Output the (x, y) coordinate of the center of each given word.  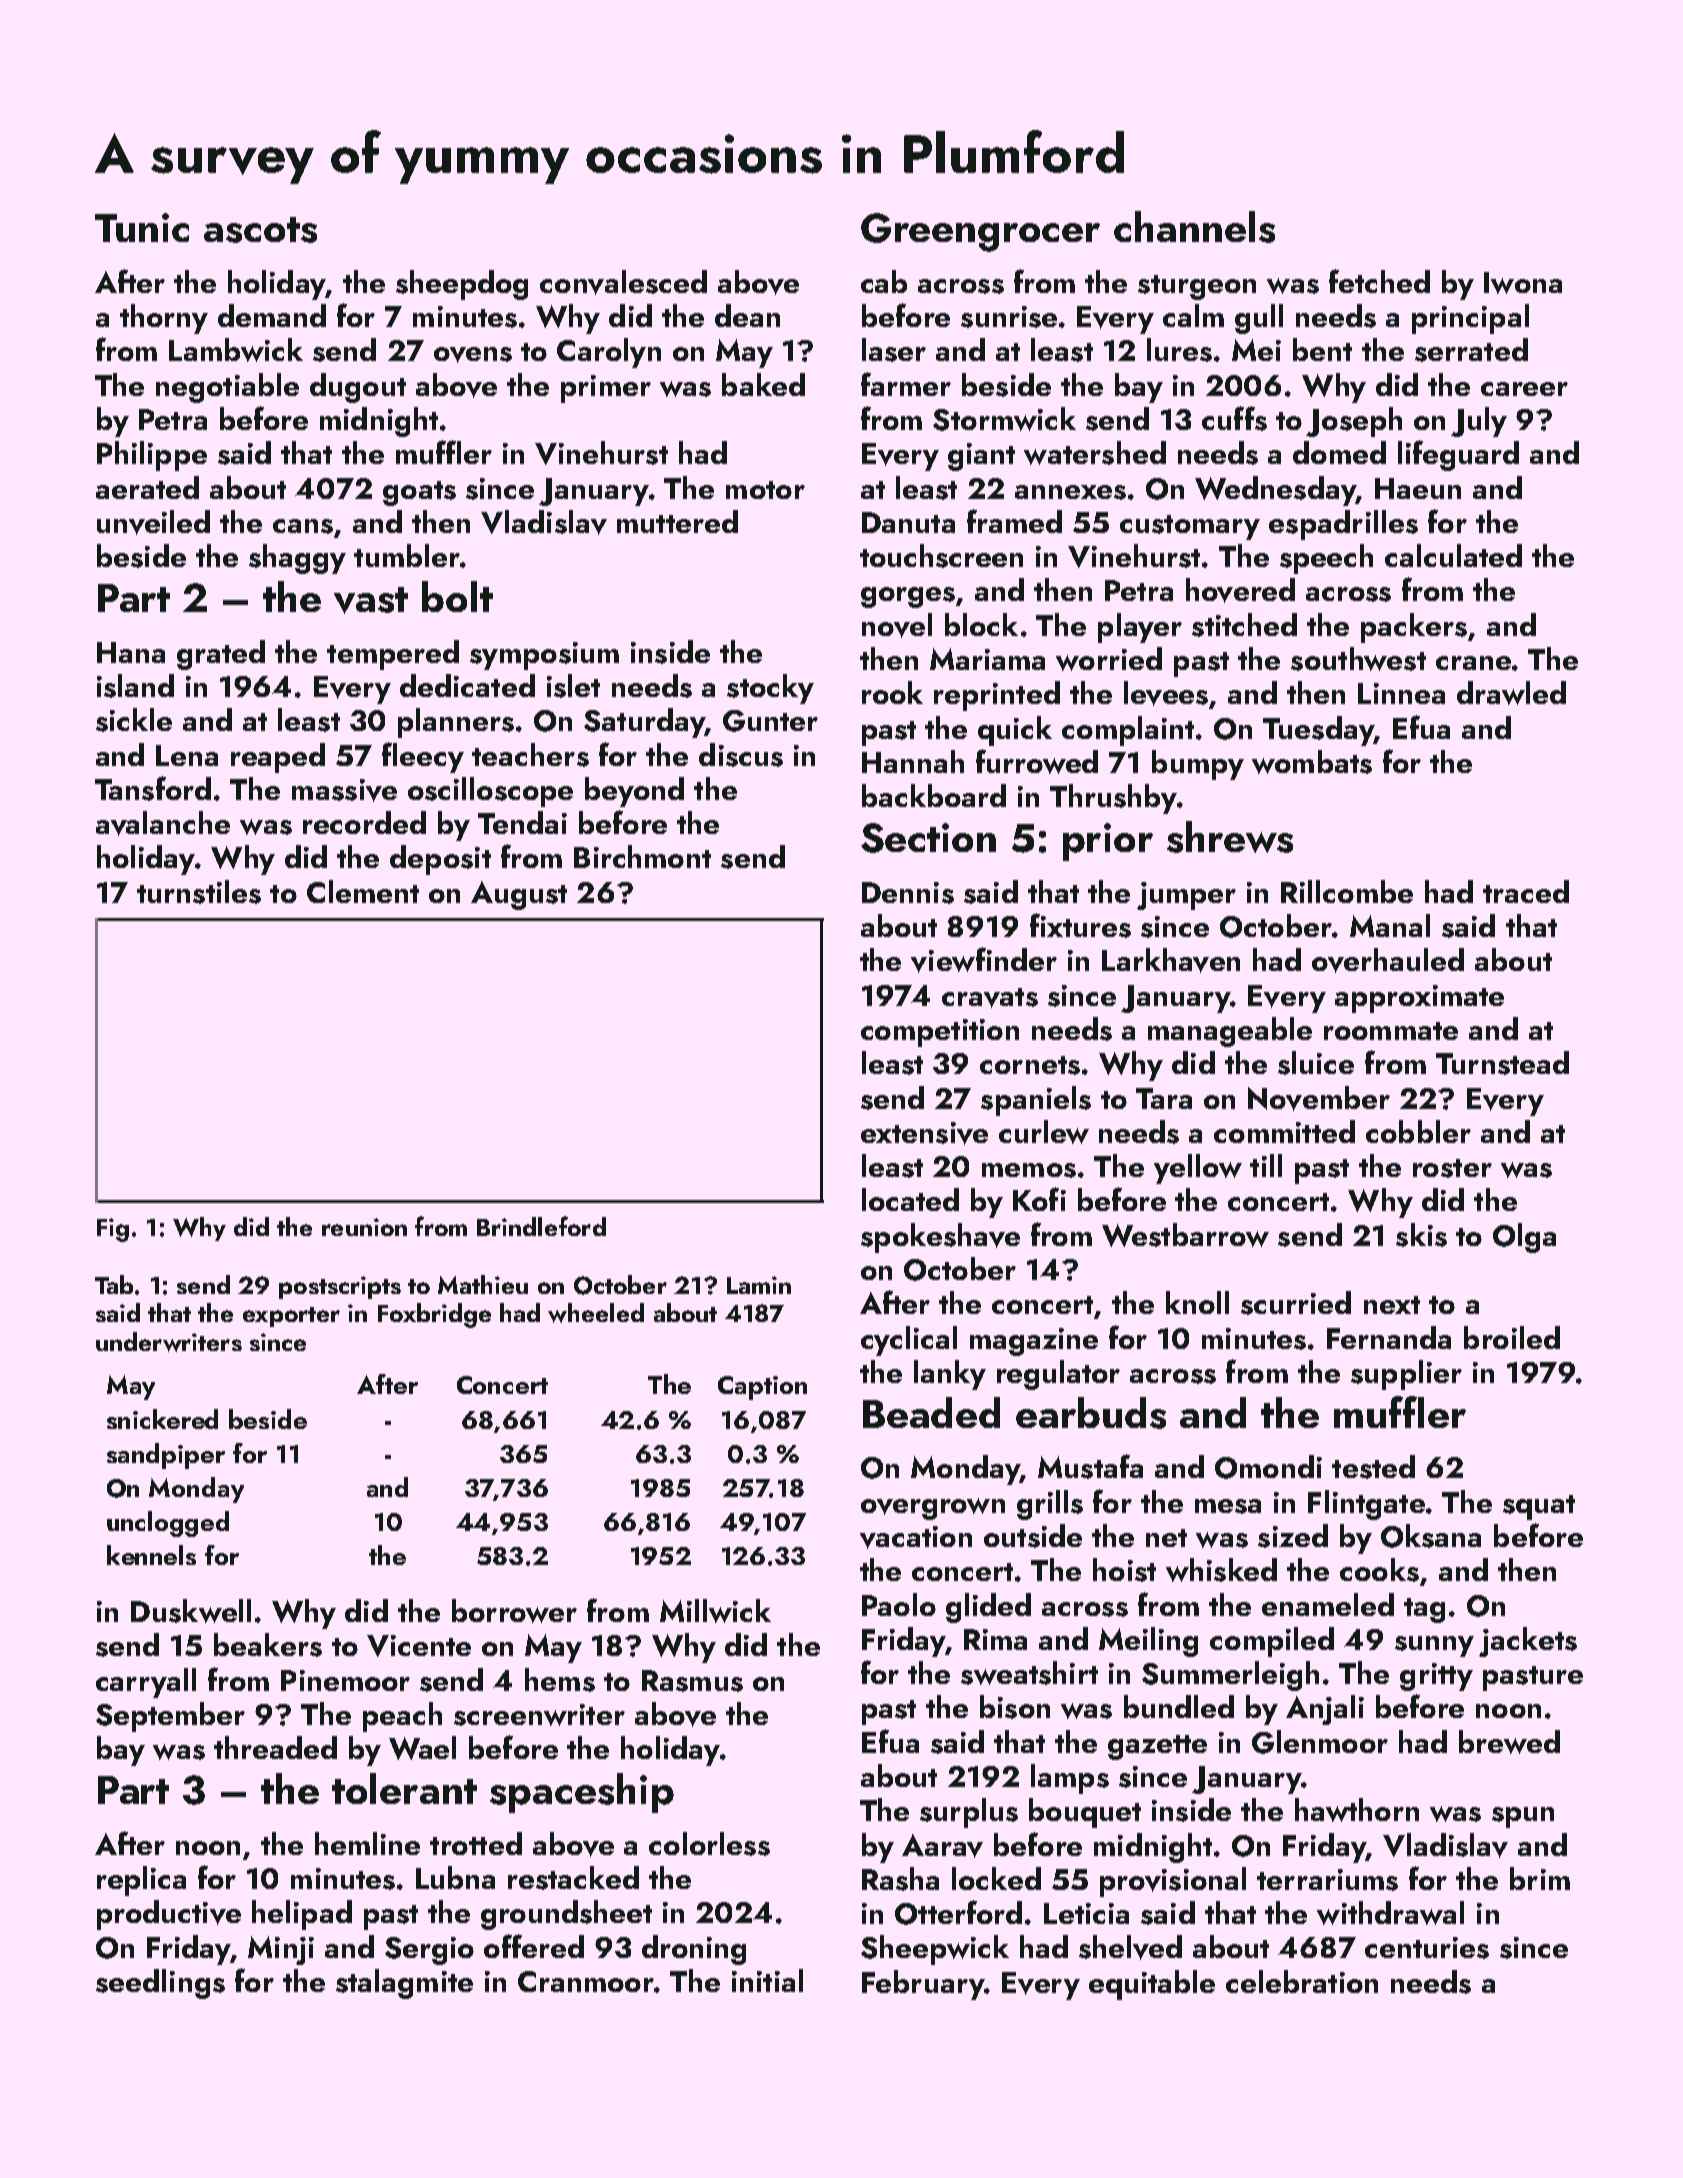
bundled (1179, 1706)
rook (892, 692)
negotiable (227, 388)
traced (1526, 891)
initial (767, 1980)
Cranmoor (586, 1981)
